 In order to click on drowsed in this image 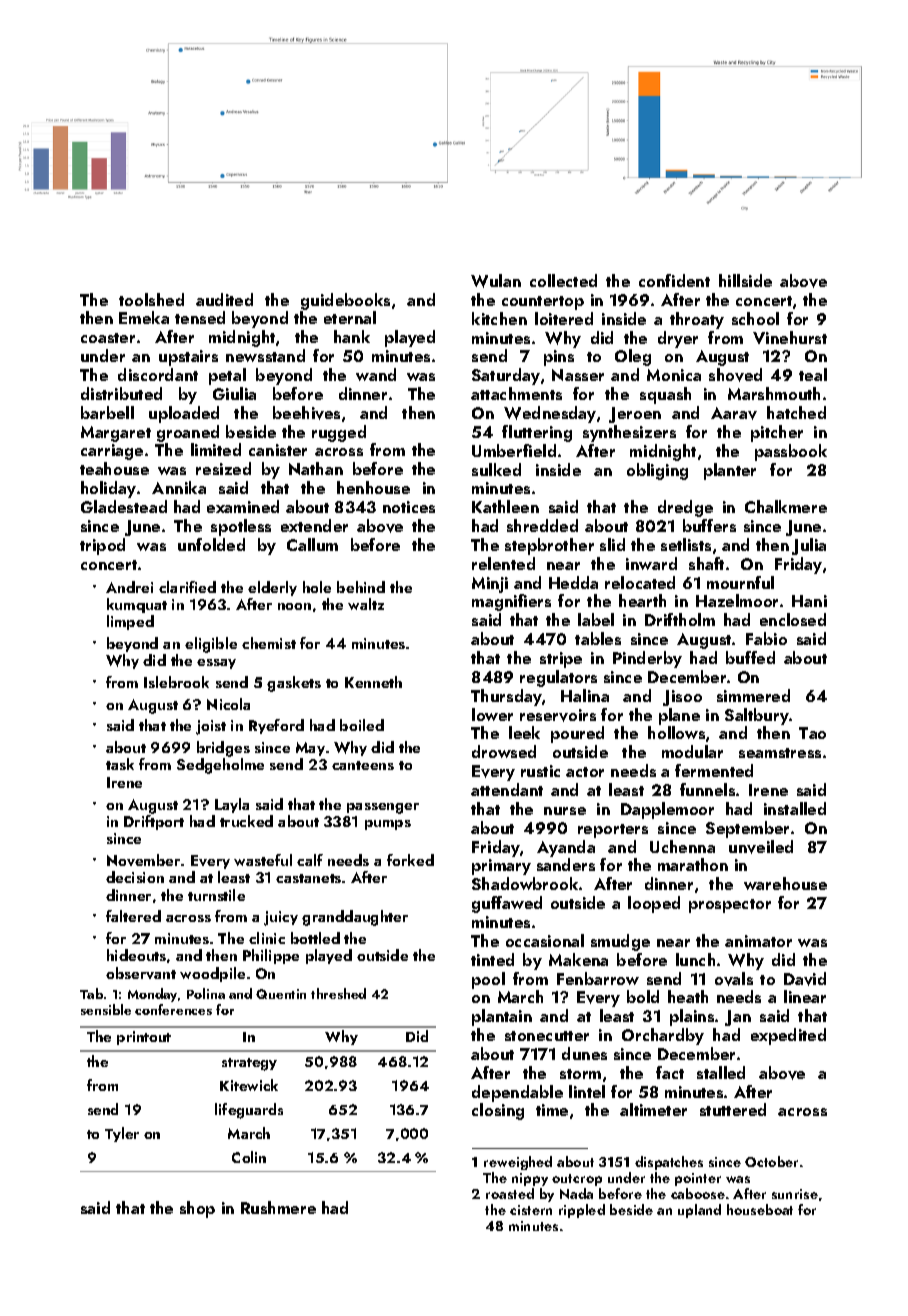, I will do `click(504, 751)`.
